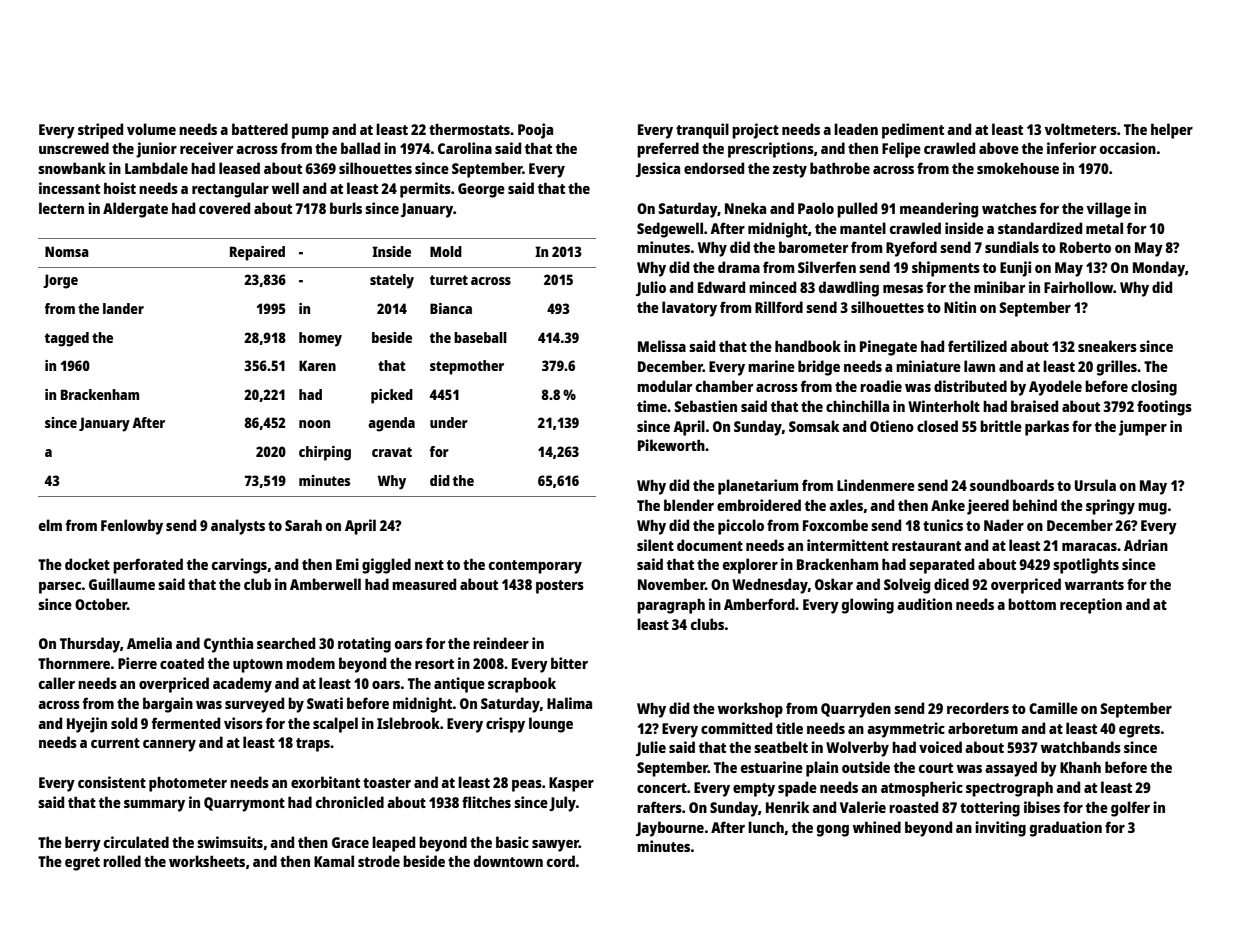 The height and width of the screenshot is (952, 1233). What do you see at coordinates (314, 424) in the screenshot?
I see `noon` at bounding box center [314, 424].
